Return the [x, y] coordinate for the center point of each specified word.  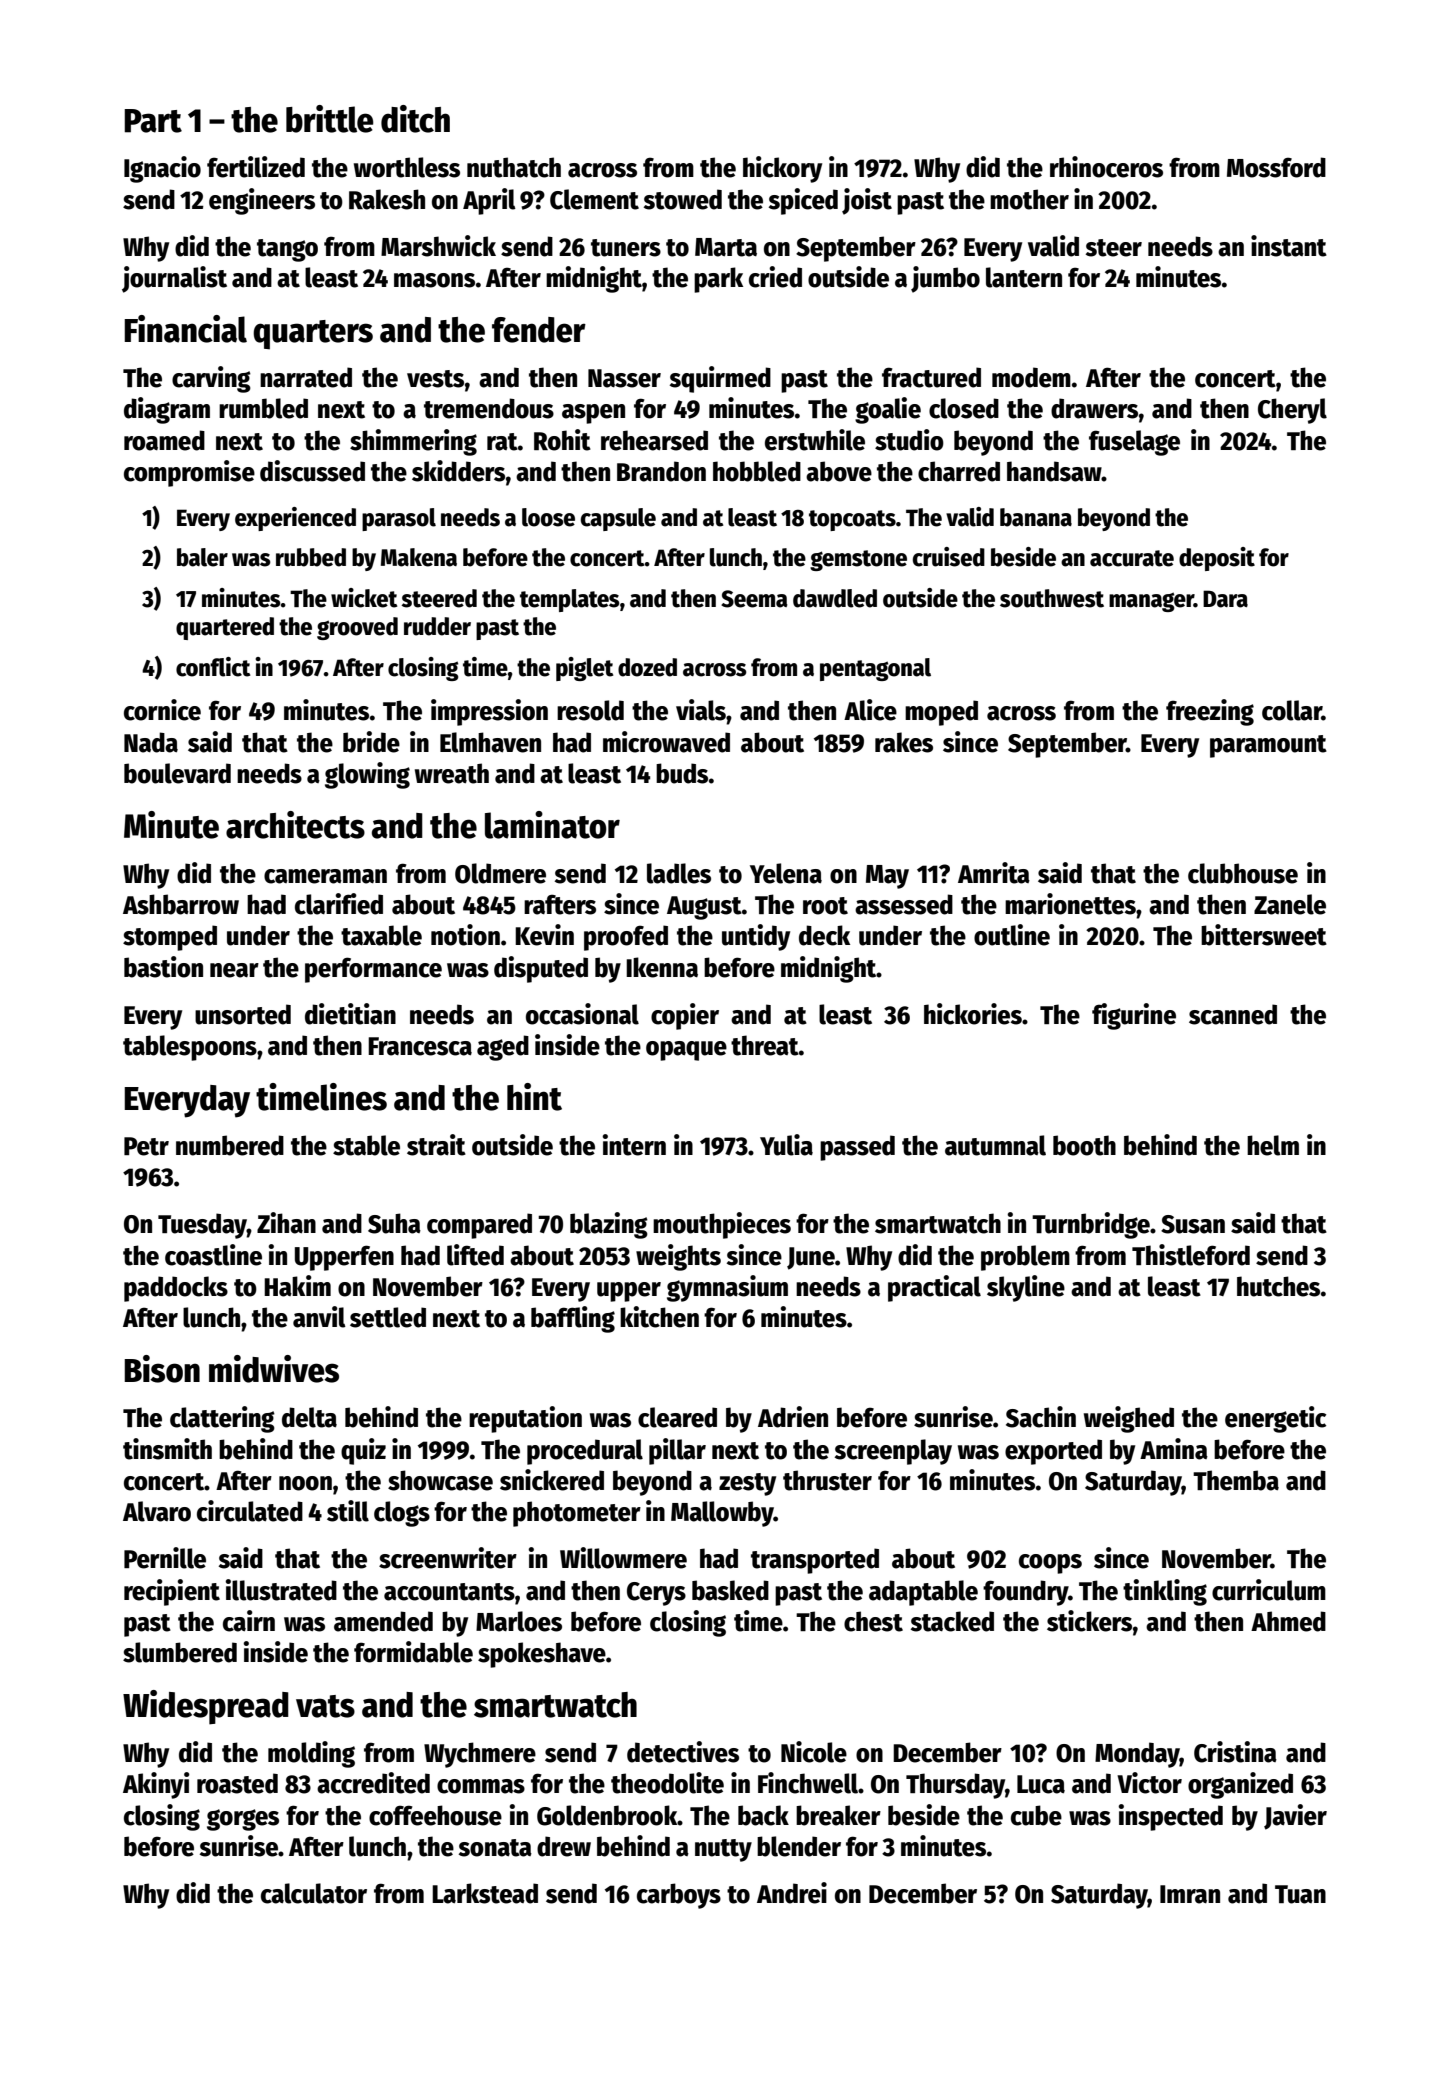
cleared [677, 1417]
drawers [1094, 408]
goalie [888, 410]
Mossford [1276, 167]
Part [153, 121]
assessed [904, 904]
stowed [683, 199]
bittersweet [1264, 935]
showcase [440, 1480]
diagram [167, 410]
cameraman [325, 876]
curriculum [1269, 1590]
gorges [243, 1820]
